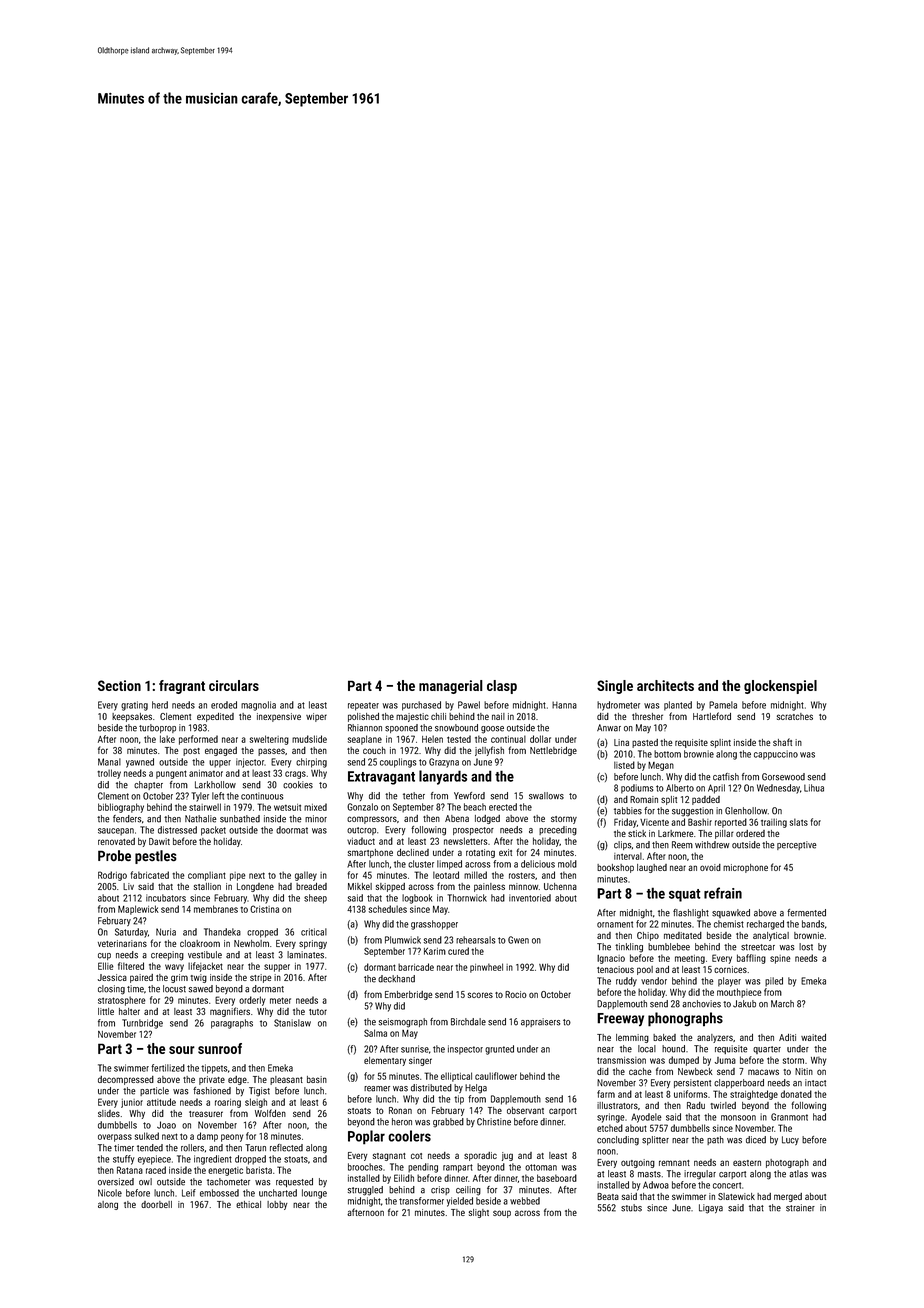 Image resolution: width=924 pixels, height=1308 pixels. I want to click on membranes, so click(216, 909).
